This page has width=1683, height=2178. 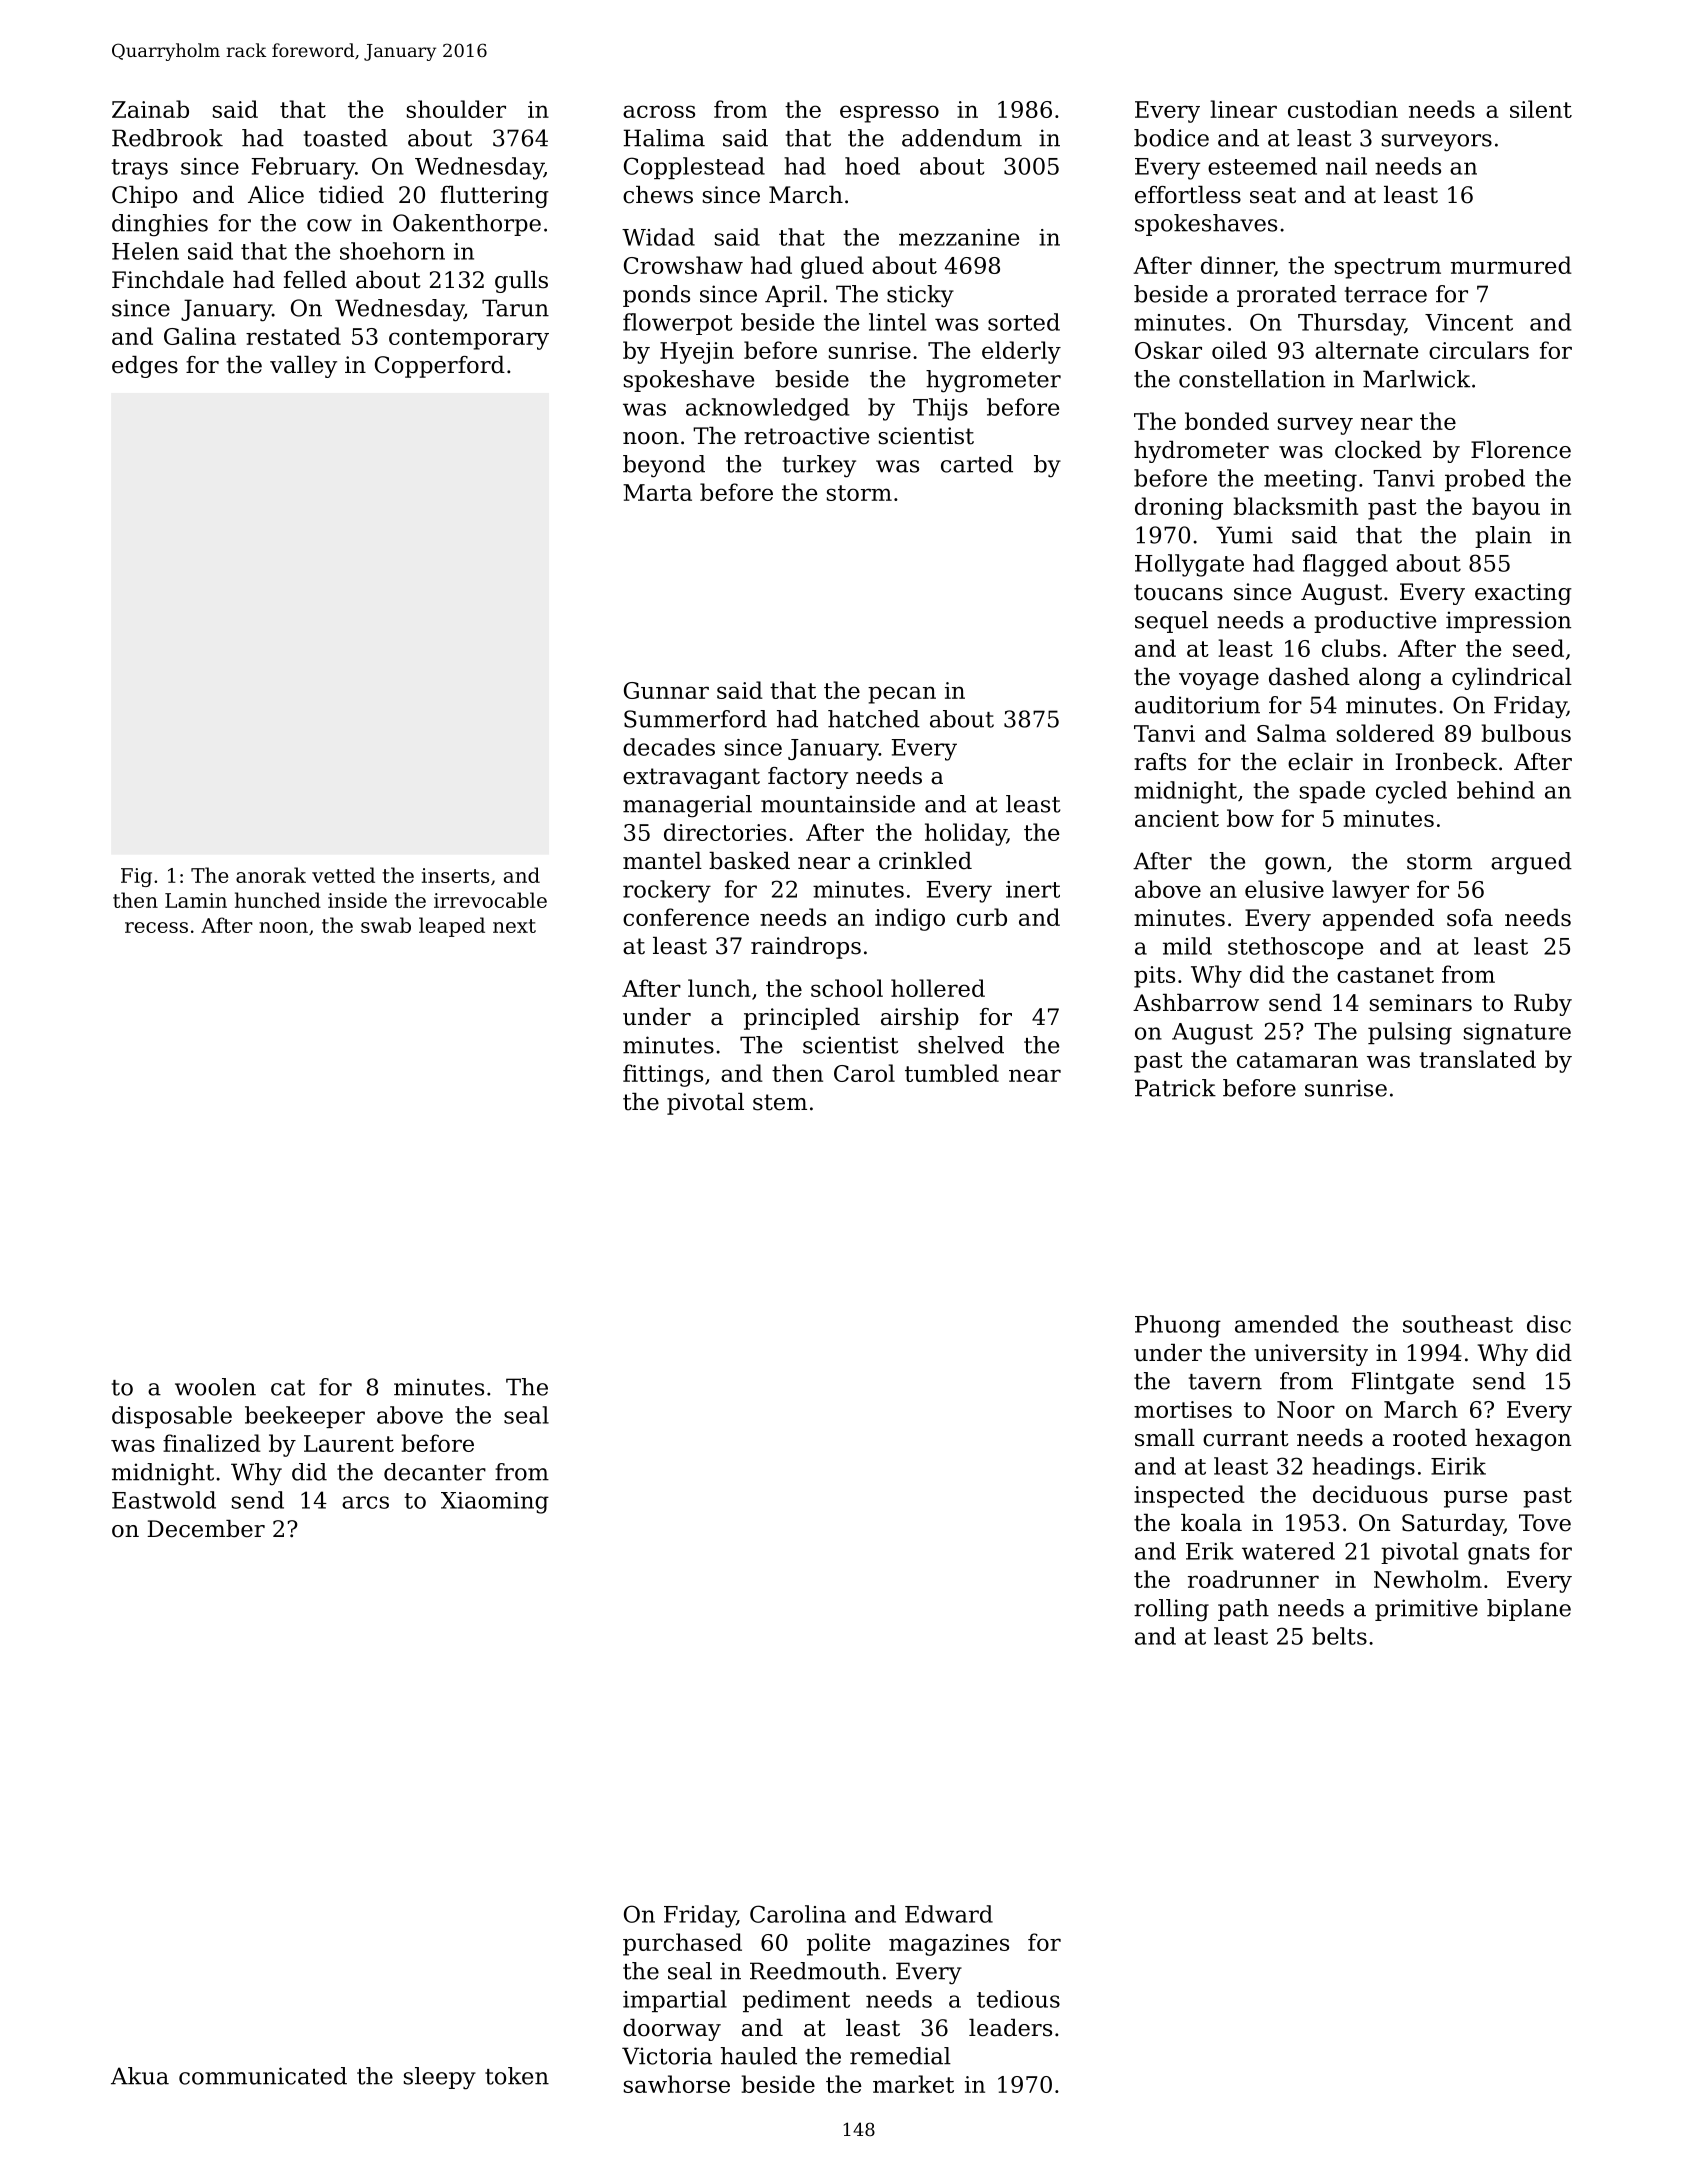 I want to click on translated, so click(x=1477, y=1059).
